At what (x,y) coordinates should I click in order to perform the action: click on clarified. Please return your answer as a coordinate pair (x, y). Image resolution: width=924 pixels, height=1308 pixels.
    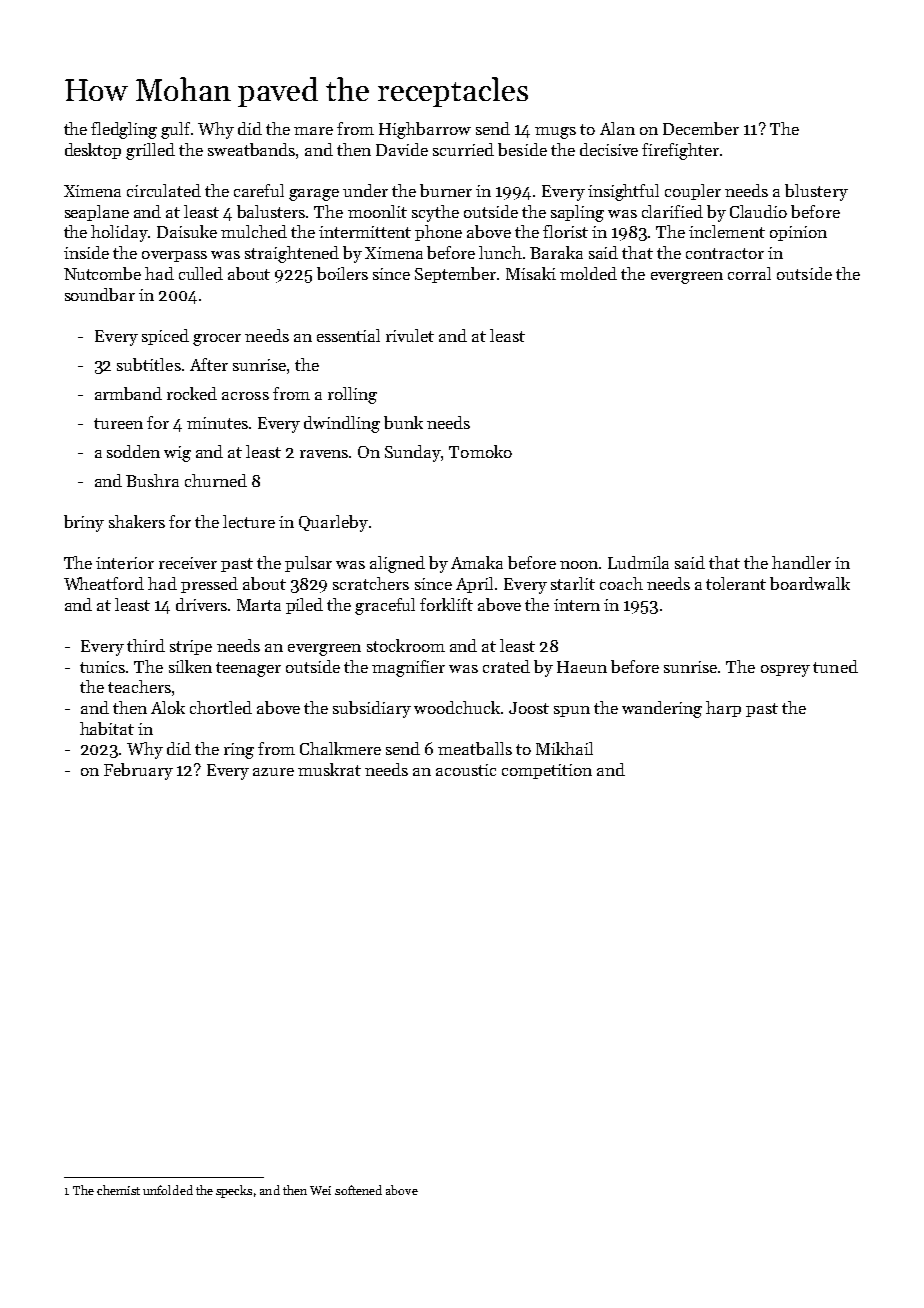
    Looking at the image, I should click on (672, 211).
